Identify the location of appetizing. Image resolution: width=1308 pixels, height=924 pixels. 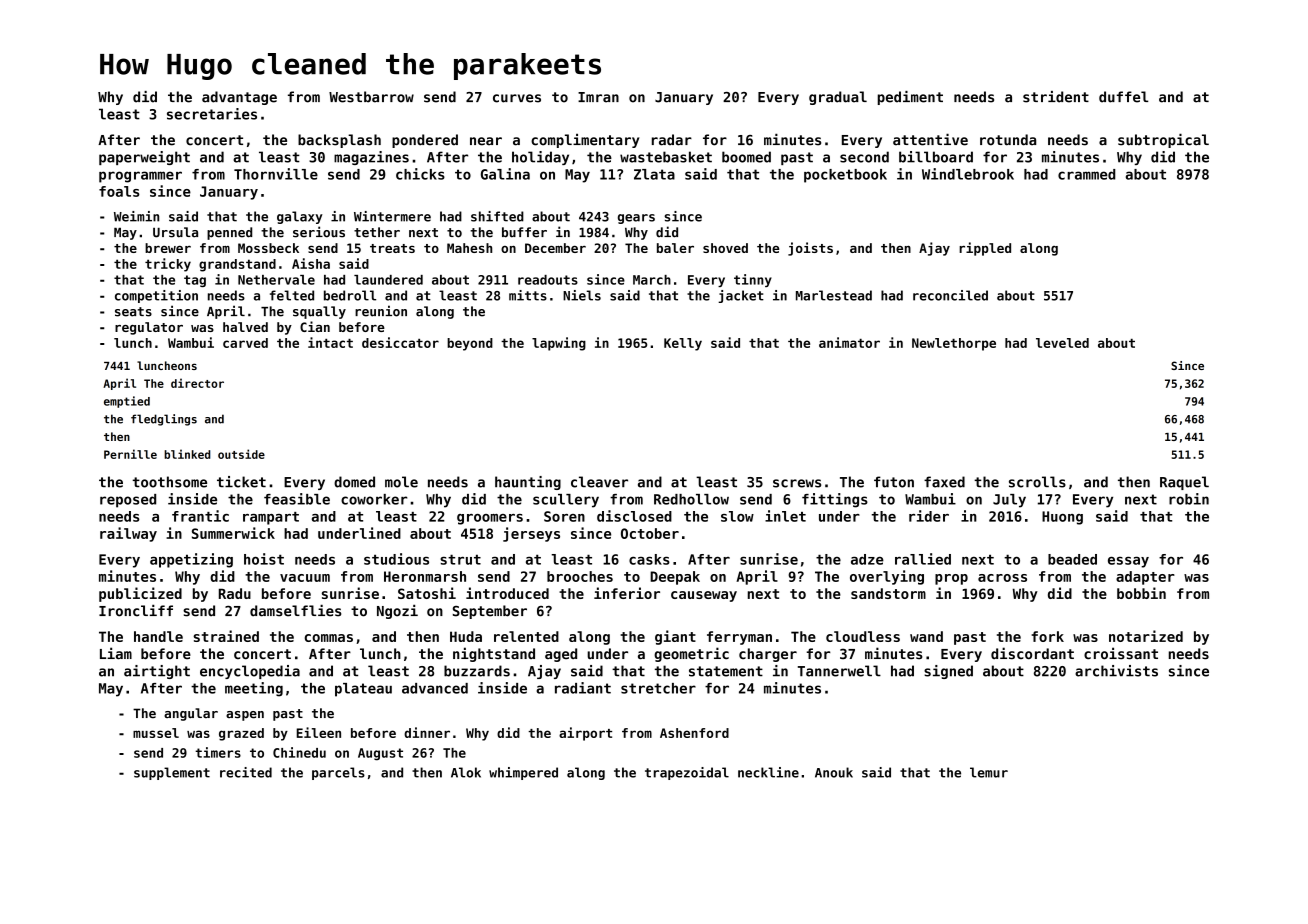
(191, 560).
